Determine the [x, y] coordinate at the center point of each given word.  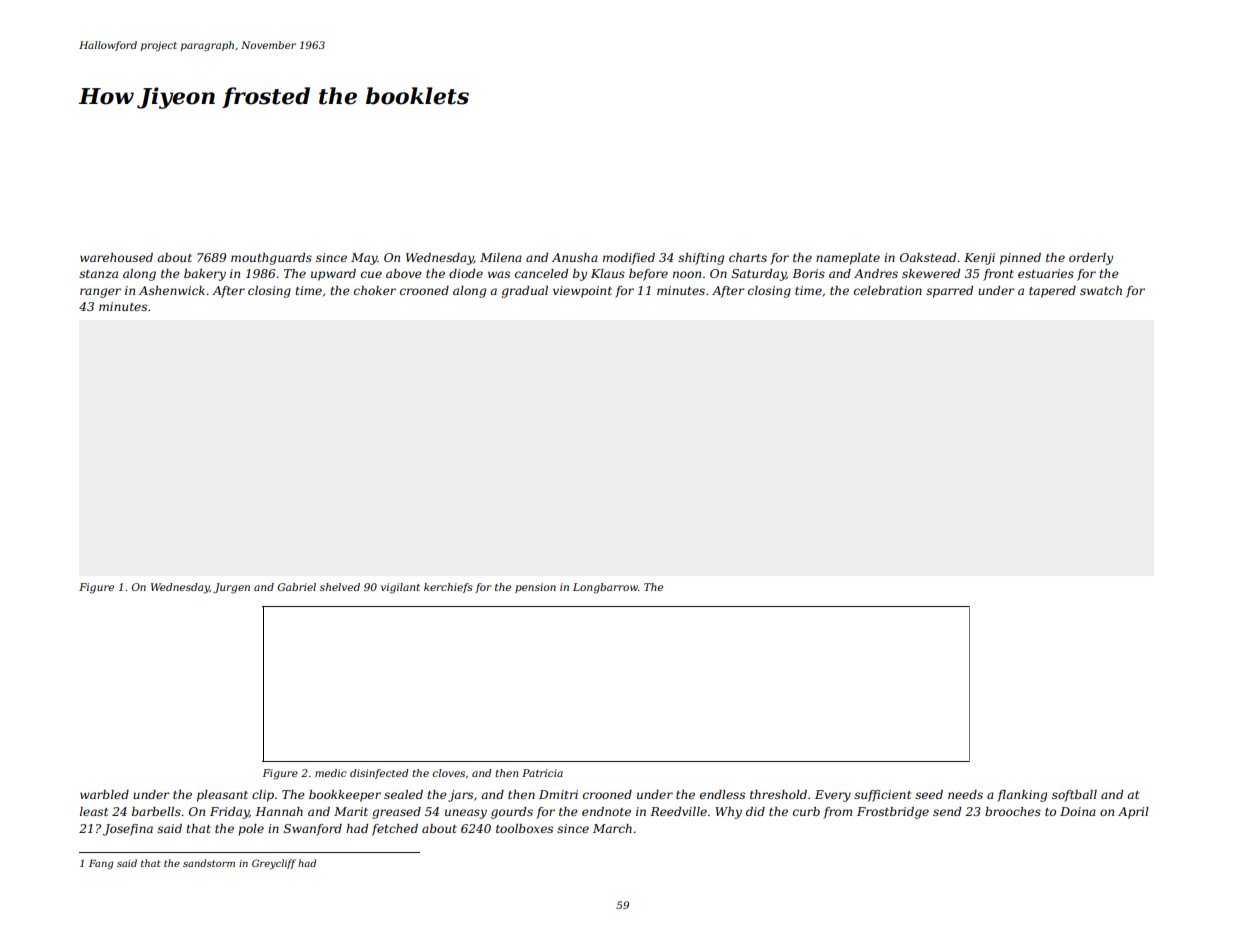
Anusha [575, 257]
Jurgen [231, 588]
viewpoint [582, 292]
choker [375, 290]
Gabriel [297, 587]
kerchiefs [448, 588]
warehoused [116, 257]
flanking [1022, 796]
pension [535, 588]
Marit [351, 811]
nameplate [848, 259]
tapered [1052, 292]
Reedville [678, 811]
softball [1074, 796]
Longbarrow [605, 588]
